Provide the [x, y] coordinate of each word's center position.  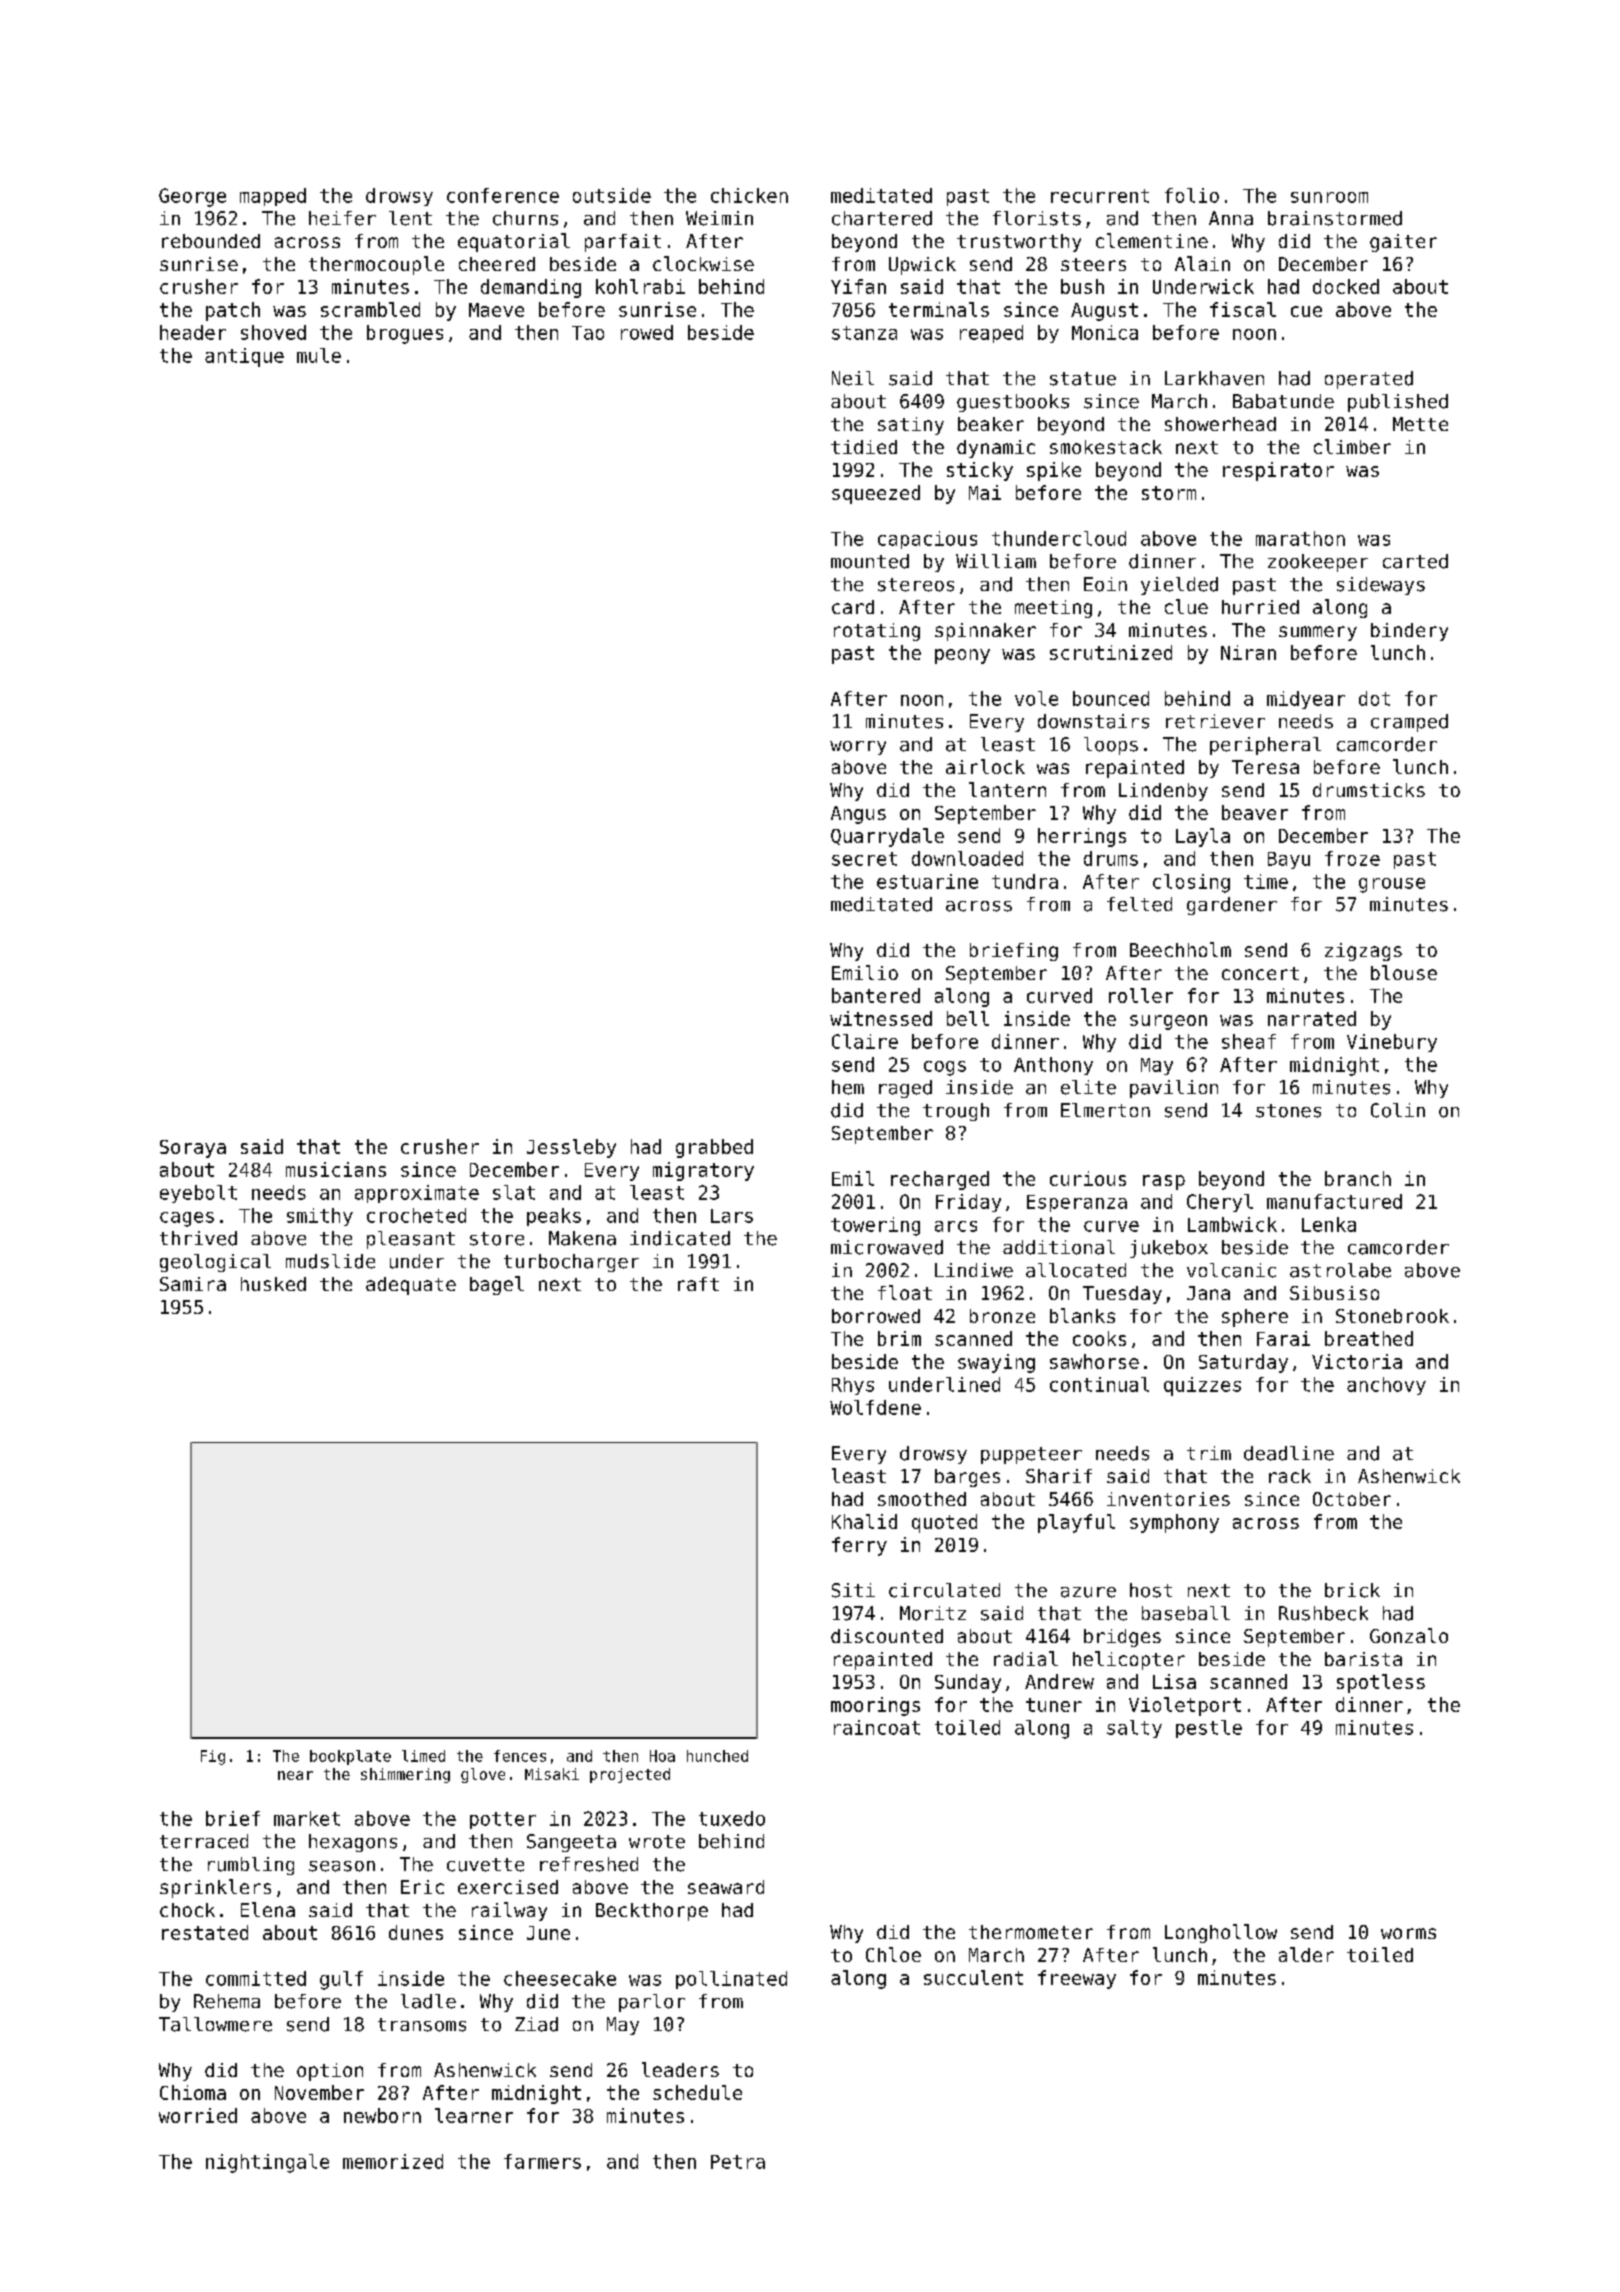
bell [968, 1018]
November [319, 2092]
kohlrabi [640, 286]
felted [1139, 904]
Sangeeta [571, 1843]
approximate [417, 1194]
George [192, 197]
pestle [1209, 1729]
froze [1352, 858]
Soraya [193, 1149]
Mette [1420, 424]
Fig [213, 1757]
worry [858, 748]
